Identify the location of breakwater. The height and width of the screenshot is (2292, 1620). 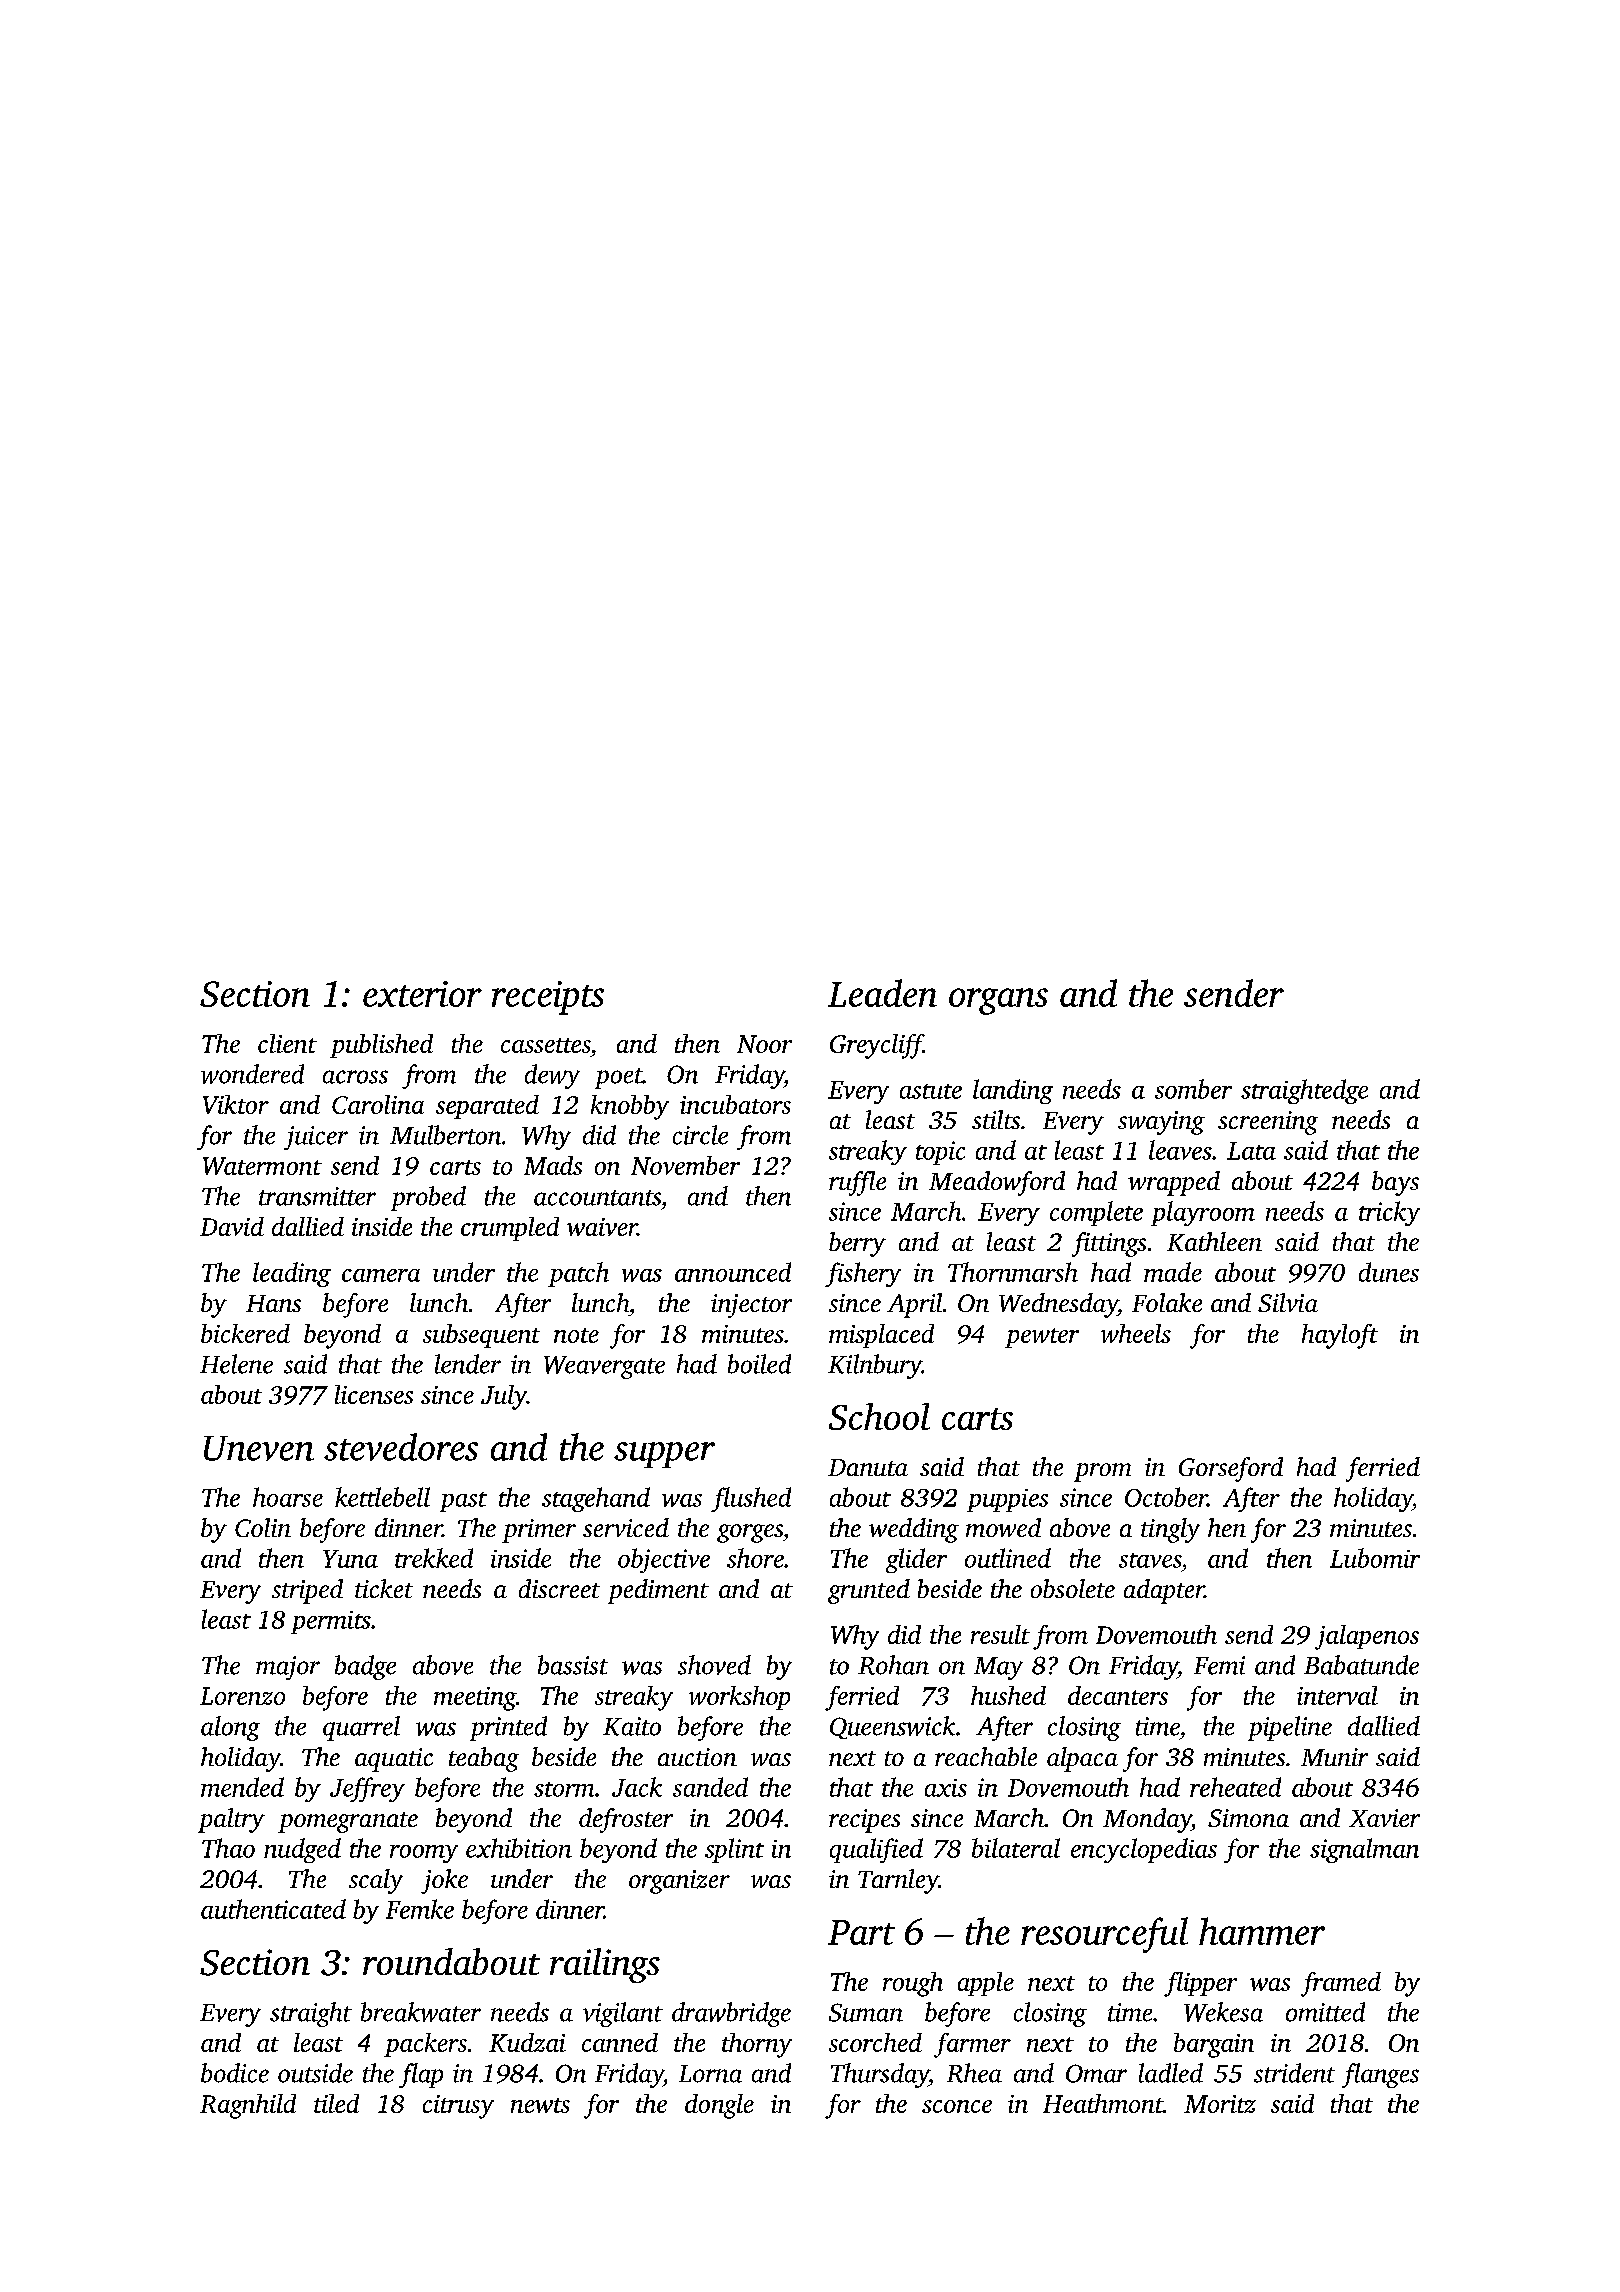
(421, 2012).
